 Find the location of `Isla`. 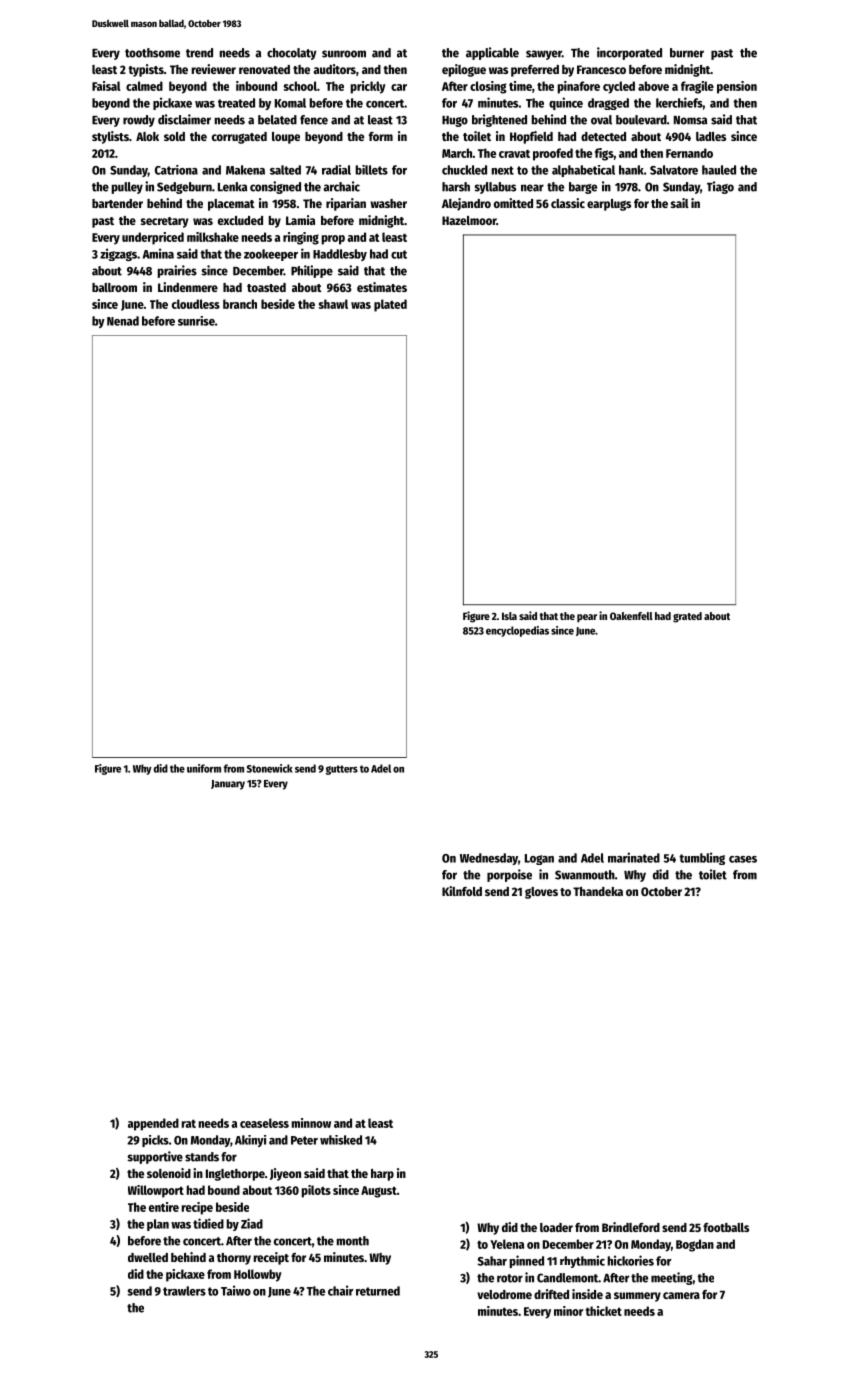

Isla is located at coordinates (509, 616).
